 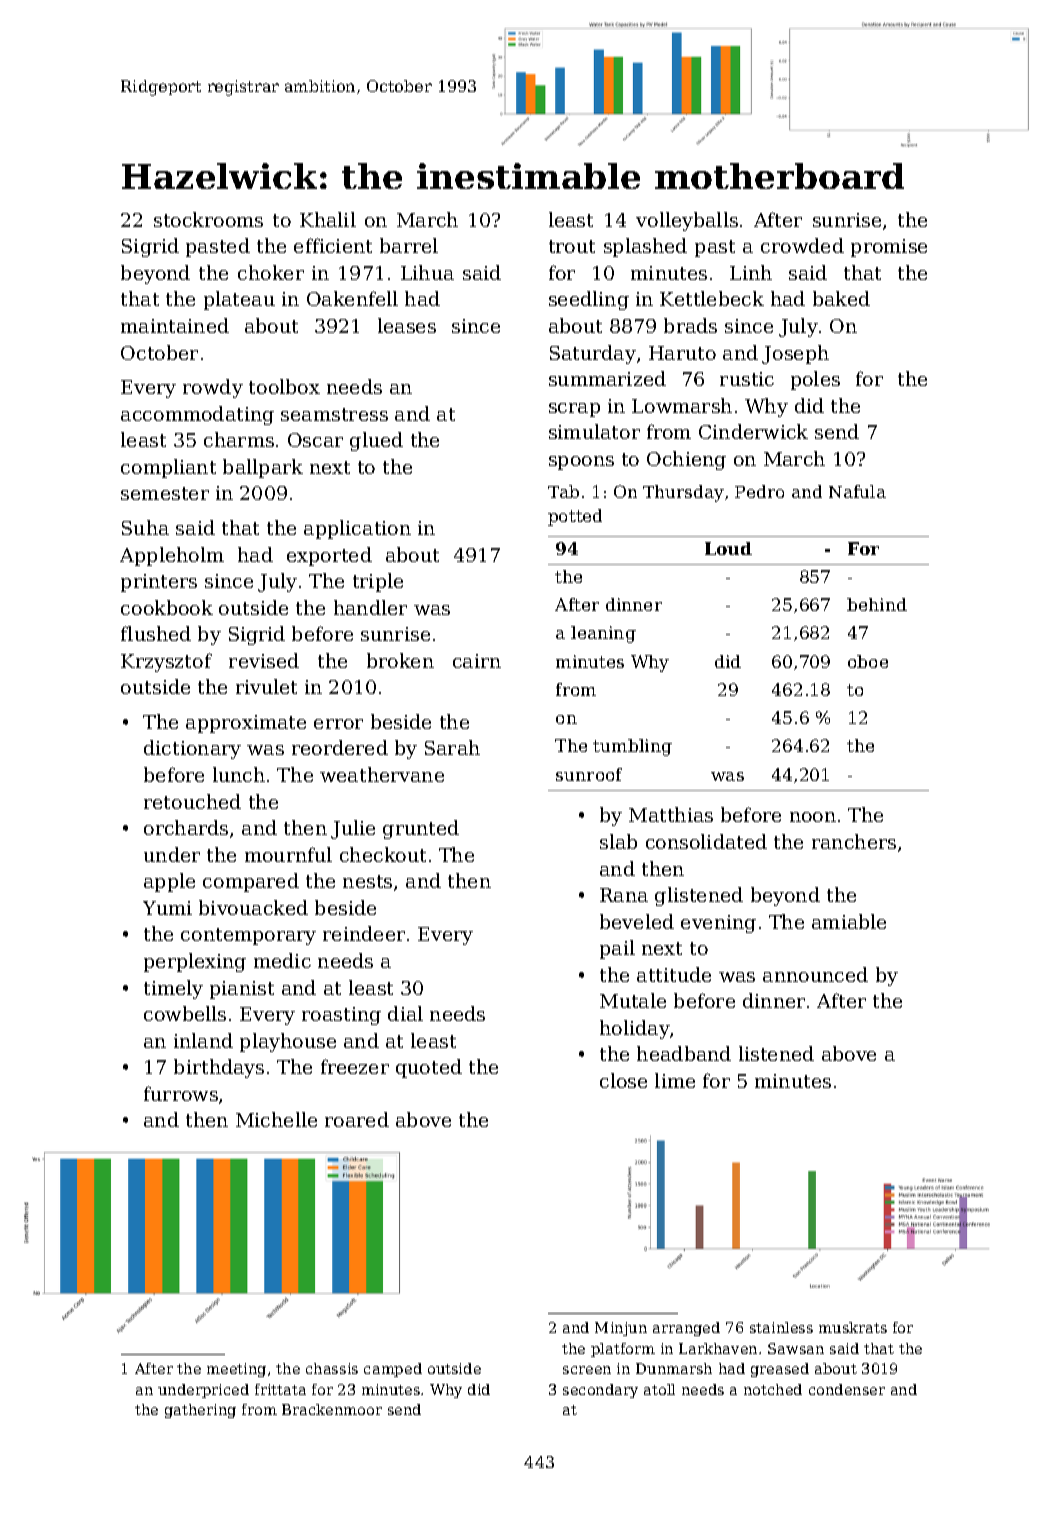 I want to click on spoons, so click(x=581, y=463).
